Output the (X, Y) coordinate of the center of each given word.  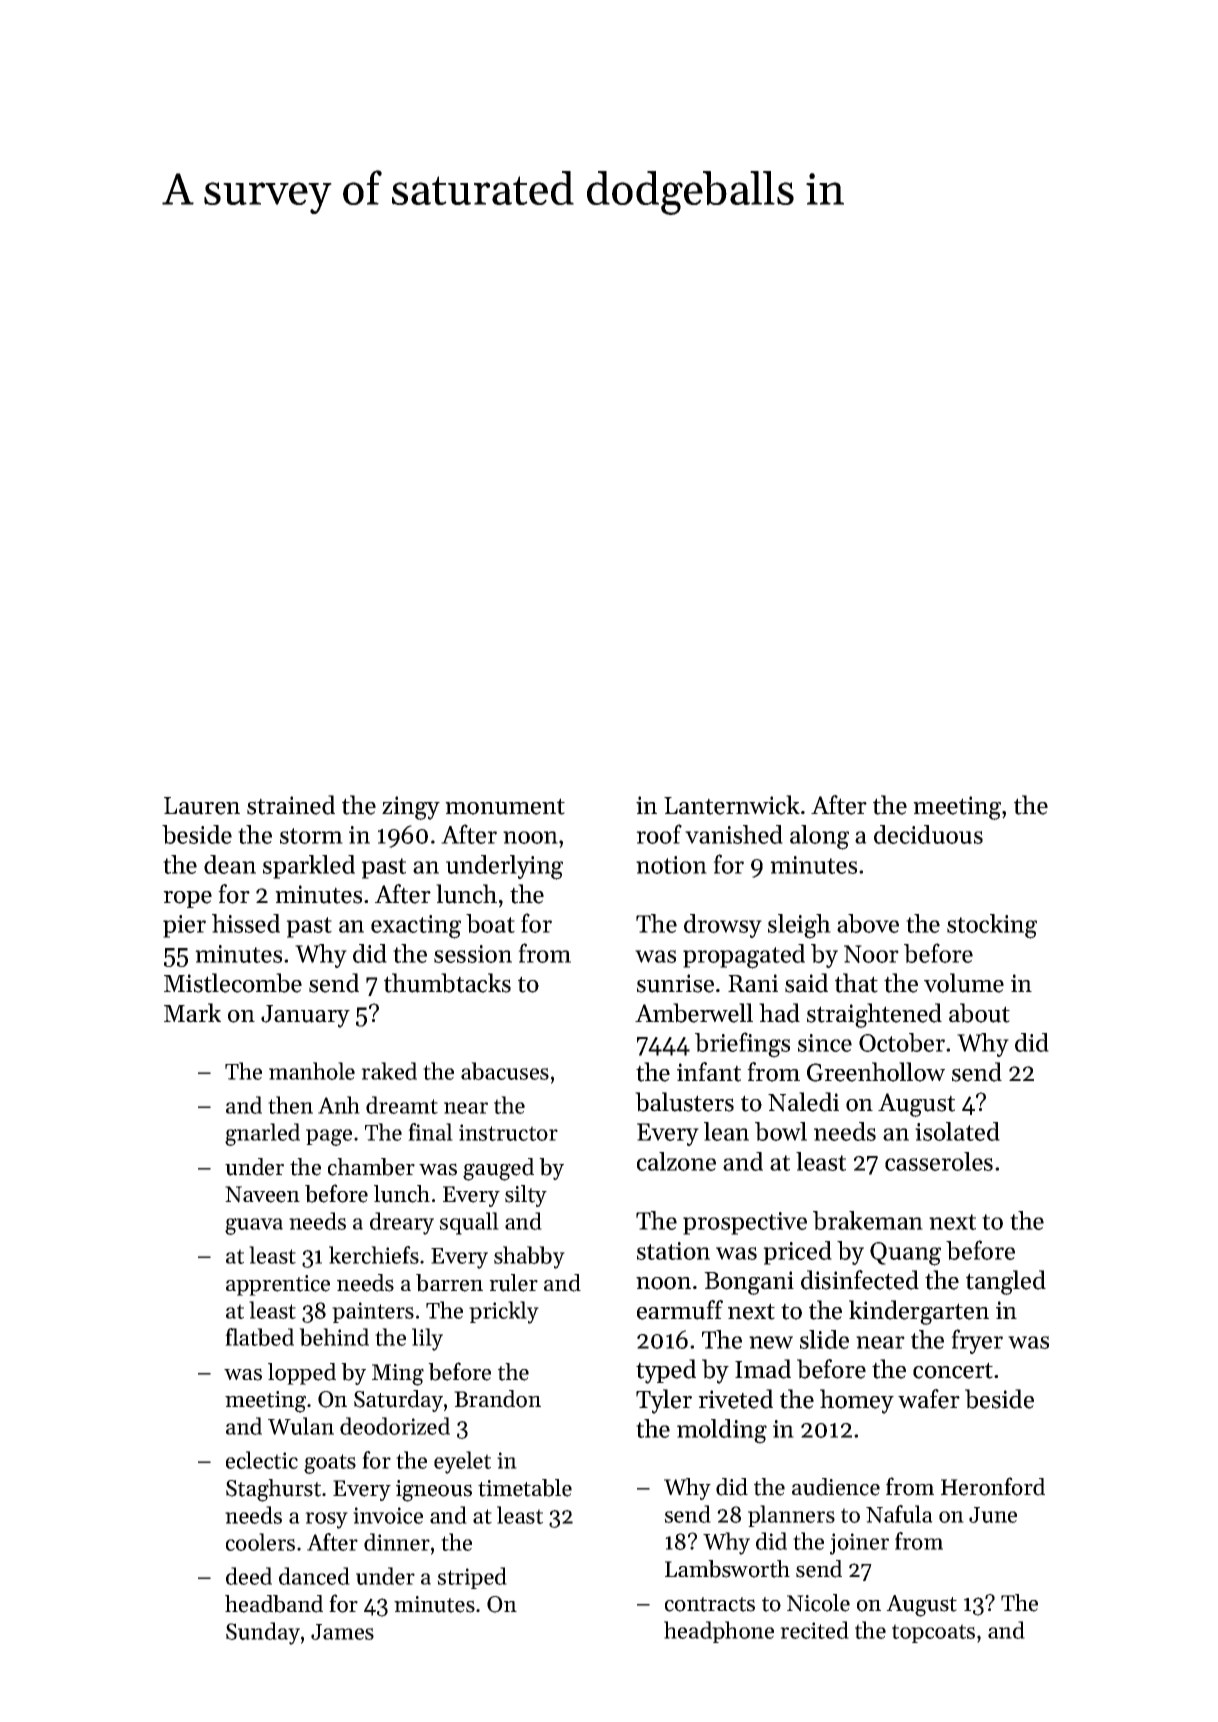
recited (814, 1630)
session (473, 954)
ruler (513, 1283)
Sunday (263, 1633)
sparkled (309, 867)
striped (472, 1578)
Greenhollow (876, 1072)
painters (373, 1312)
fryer (977, 1341)
